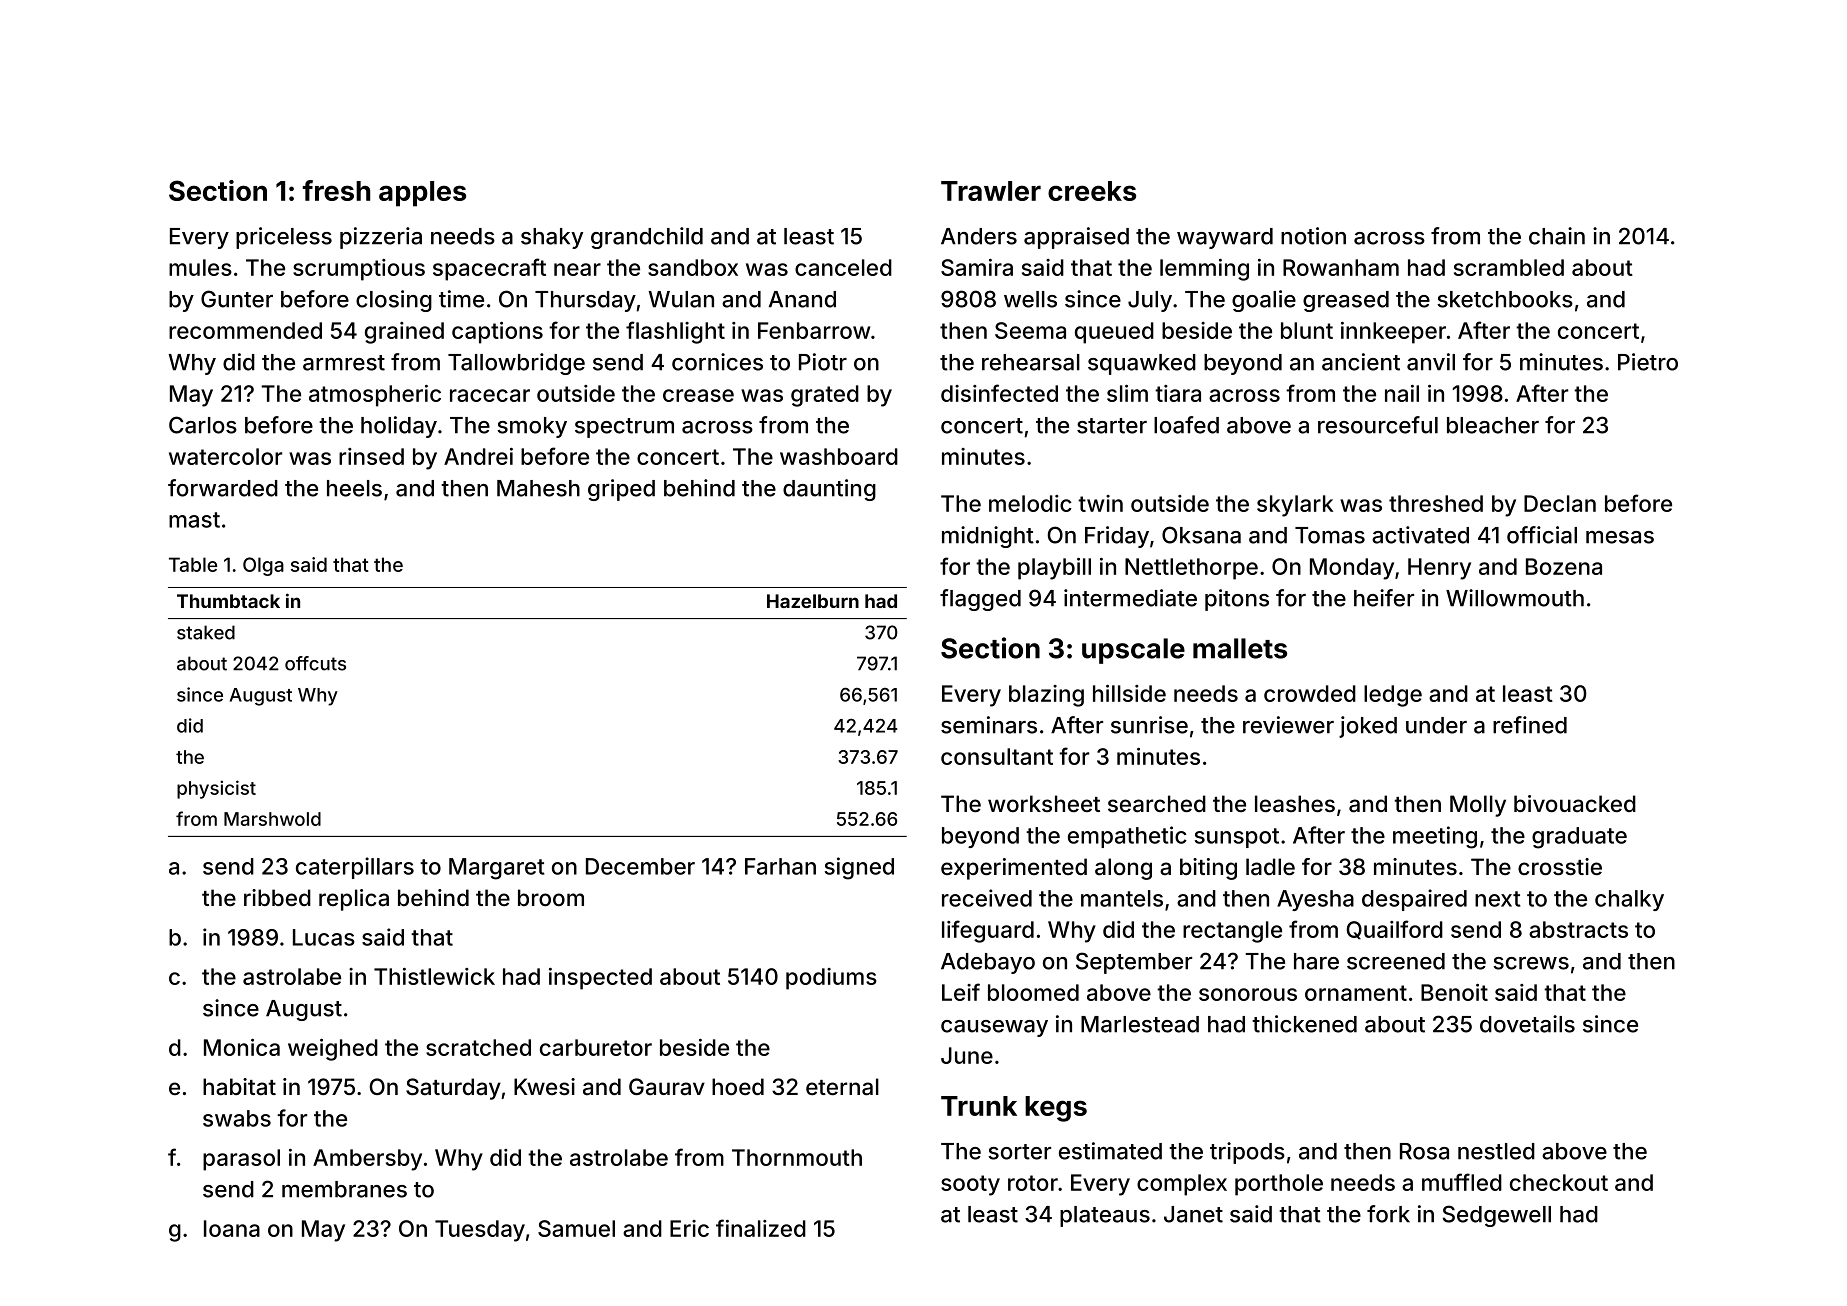 This screenshot has width=1847, height=1306. I want to click on notion, so click(1313, 236).
